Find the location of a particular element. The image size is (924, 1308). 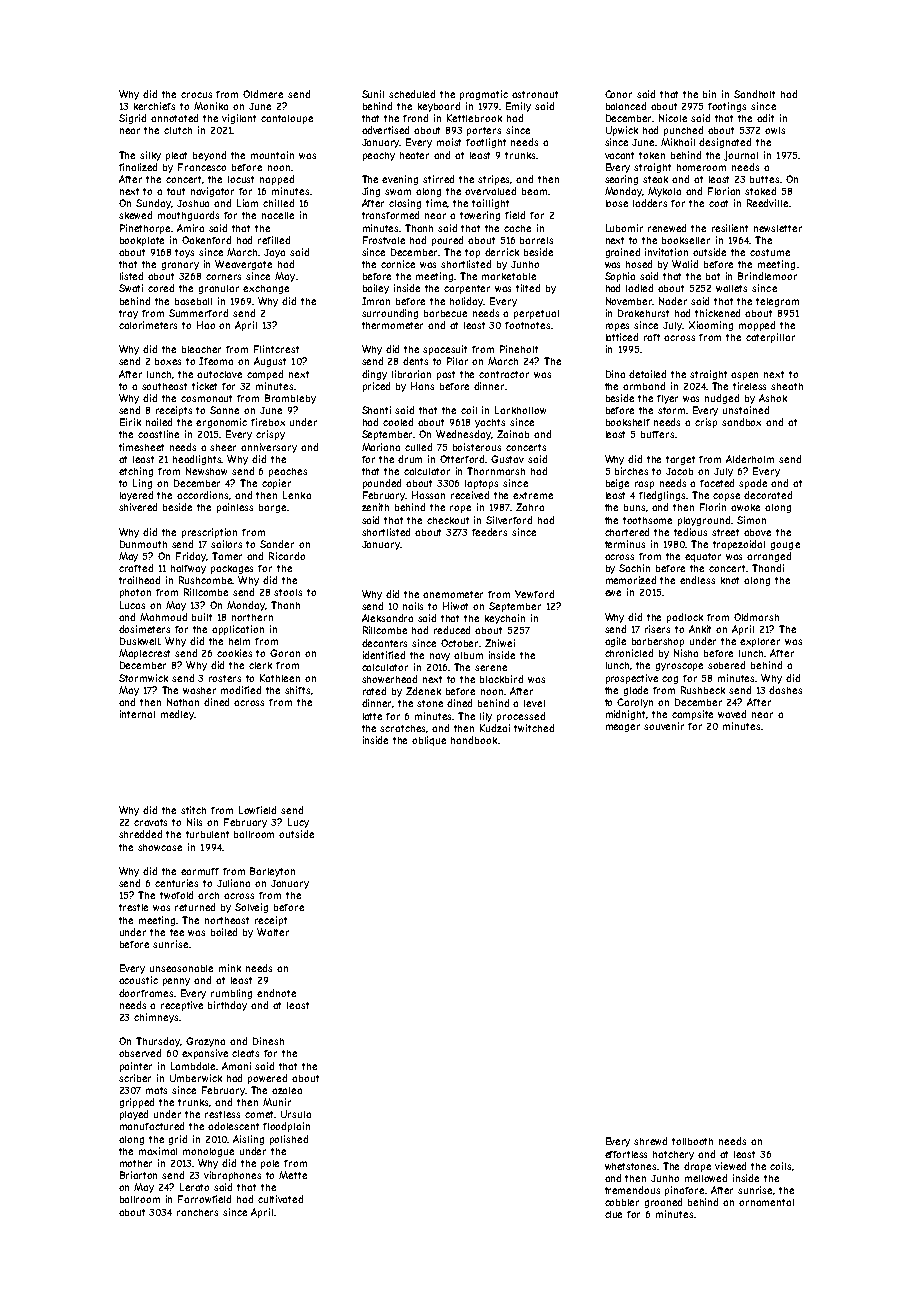

shifts is located at coordinates (297, 690).
